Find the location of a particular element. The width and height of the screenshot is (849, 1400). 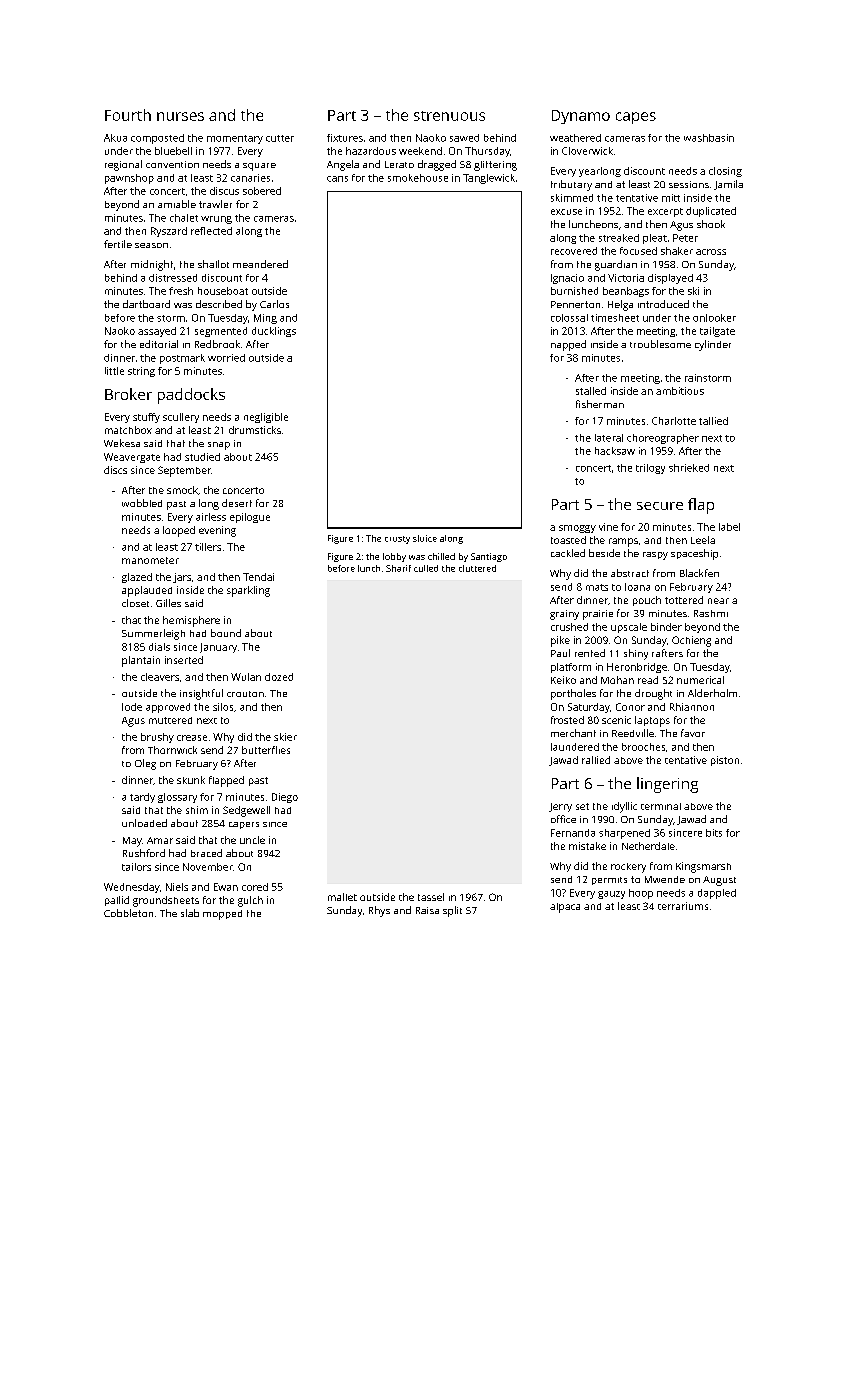

Weavergate is located at coordinates (132, 458).
